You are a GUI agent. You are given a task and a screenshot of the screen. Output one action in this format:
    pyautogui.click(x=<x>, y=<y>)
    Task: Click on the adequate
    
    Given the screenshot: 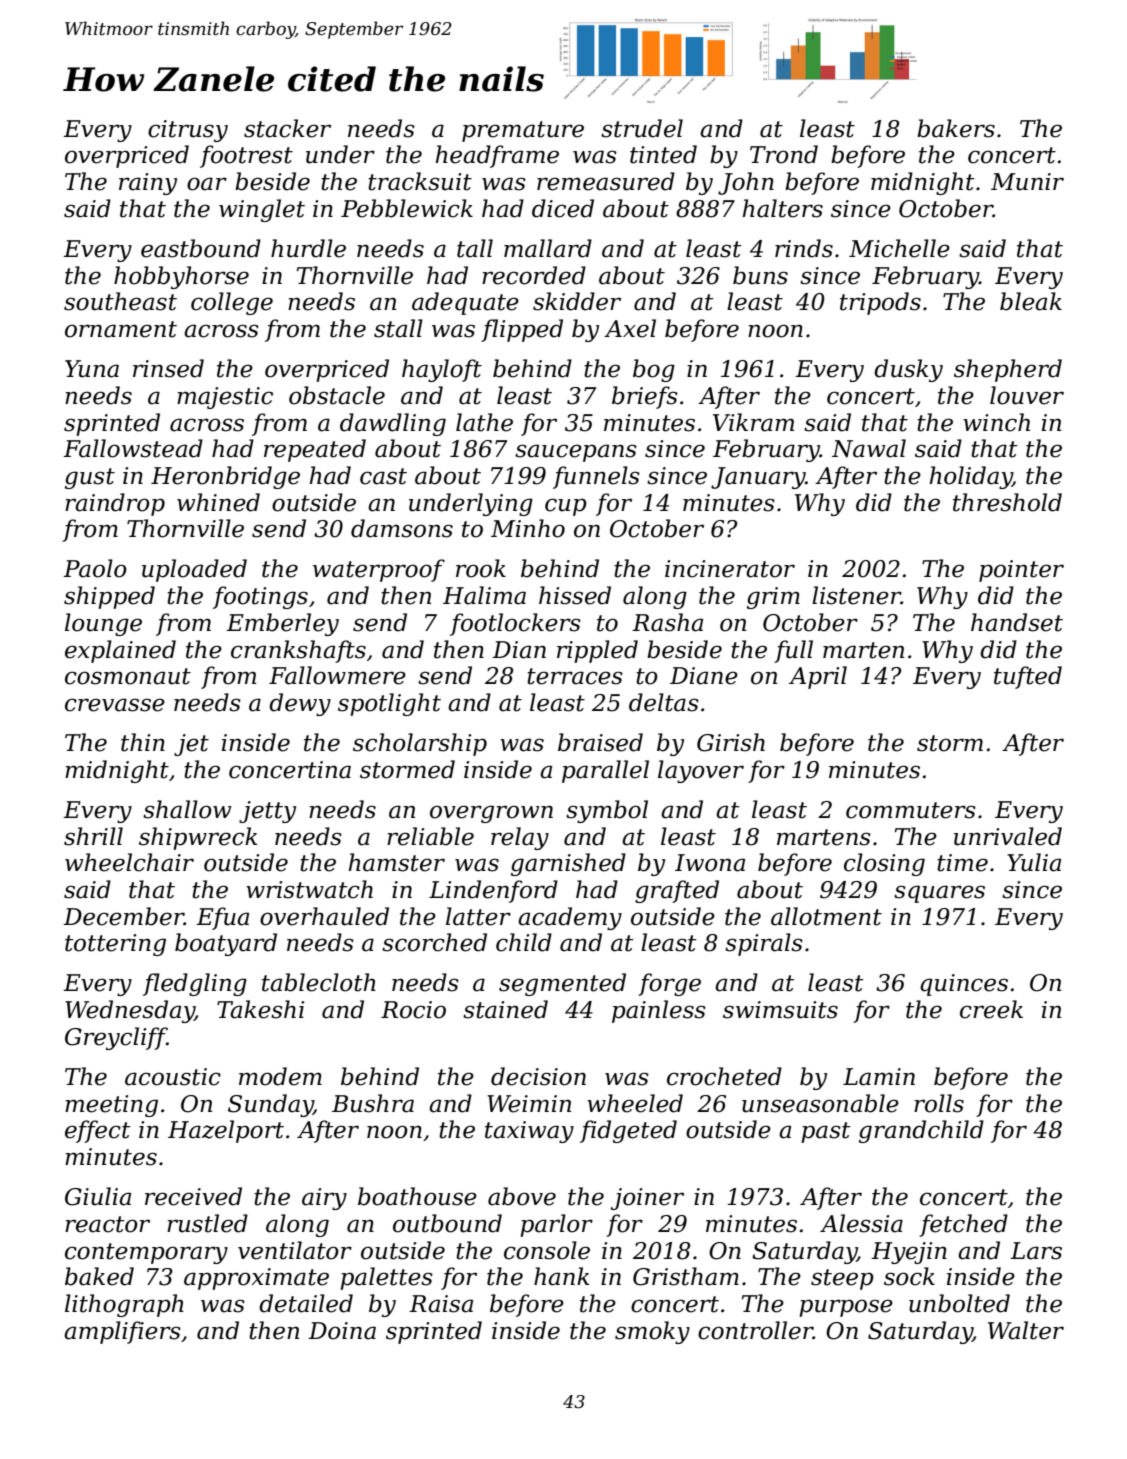 What is the action you would take?
    pyautogui.click(x=465, y=303)
